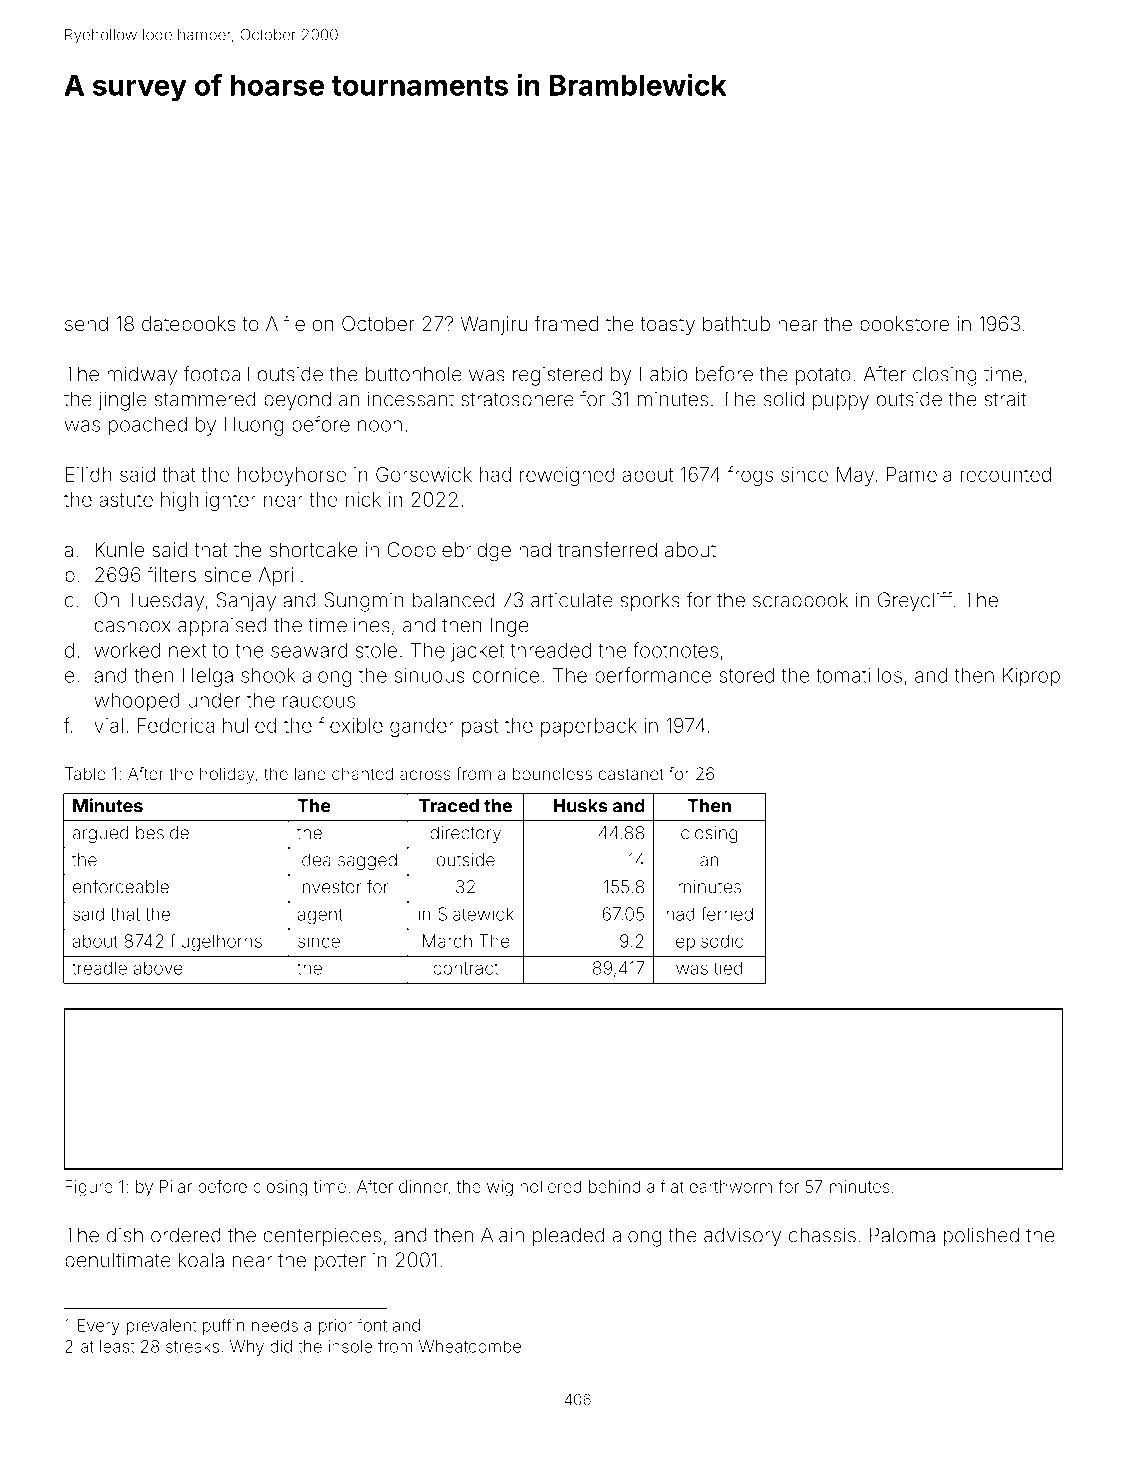  Describe the element at coordinates (208, 501) in the image. I see `highlighter` at that location.
